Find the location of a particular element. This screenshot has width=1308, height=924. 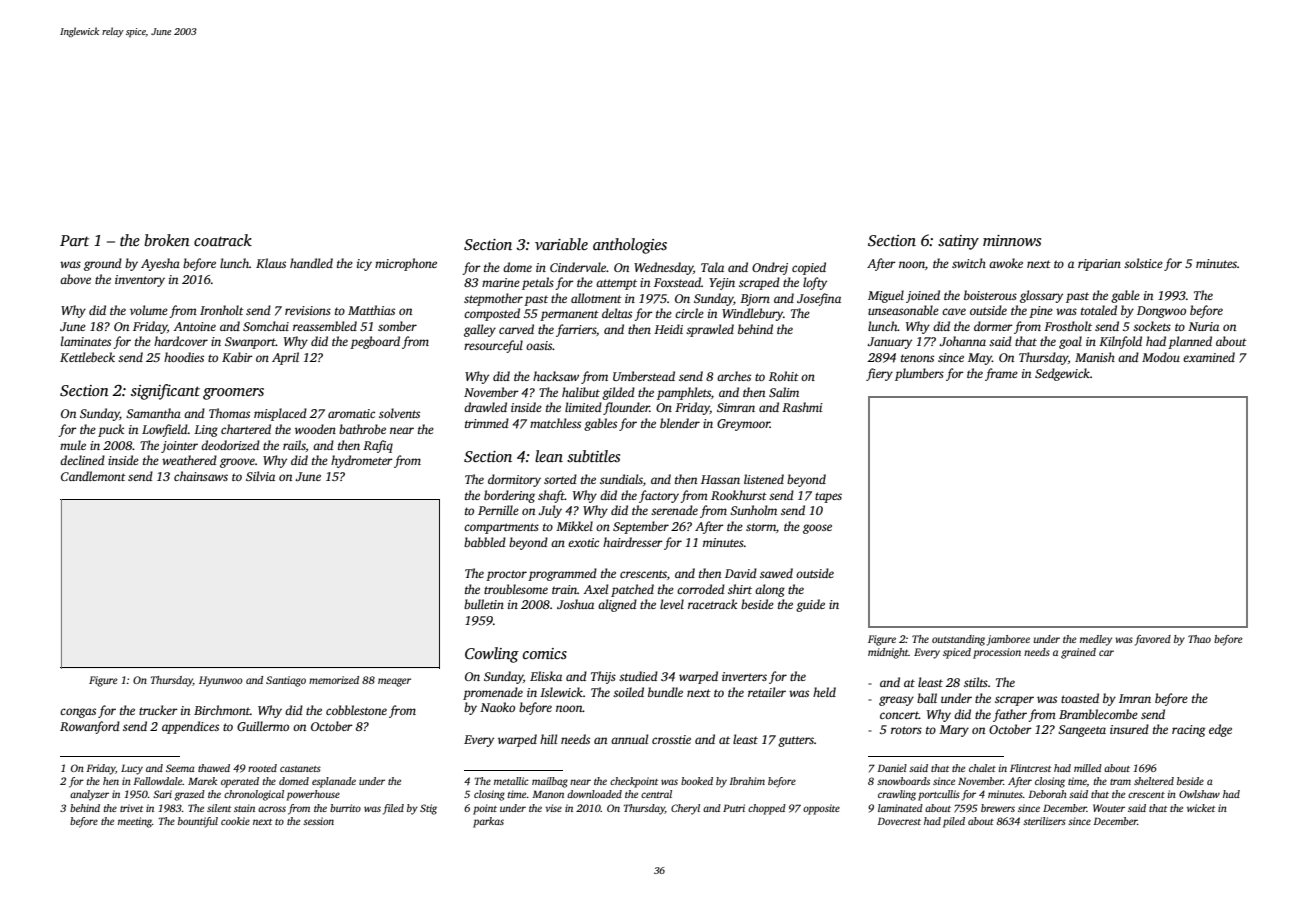

chainsaws is located at coordinates (201, 476).
